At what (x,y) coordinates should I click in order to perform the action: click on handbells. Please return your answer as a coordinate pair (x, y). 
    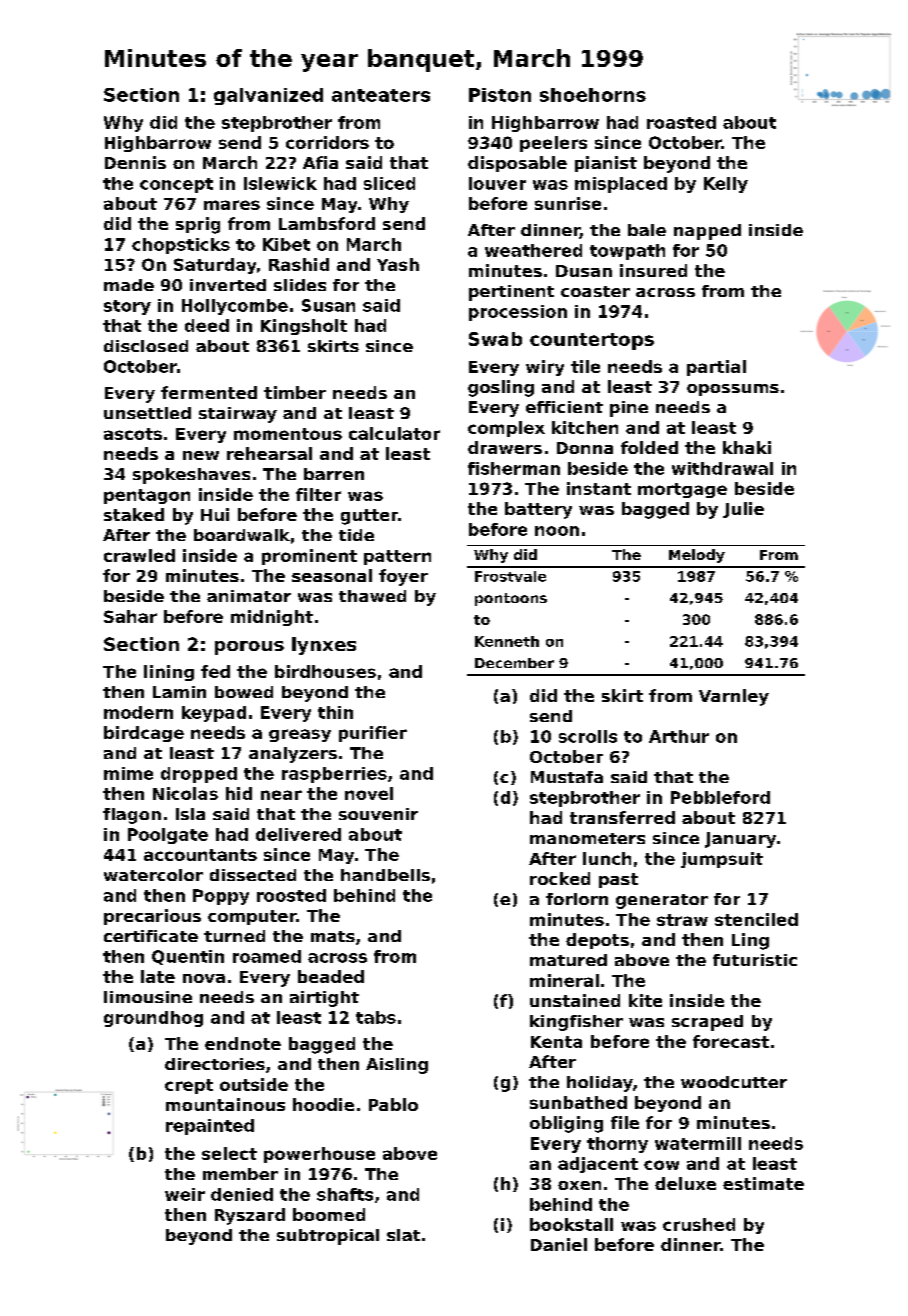
    Looking at the image, I should click on (385, 875).
